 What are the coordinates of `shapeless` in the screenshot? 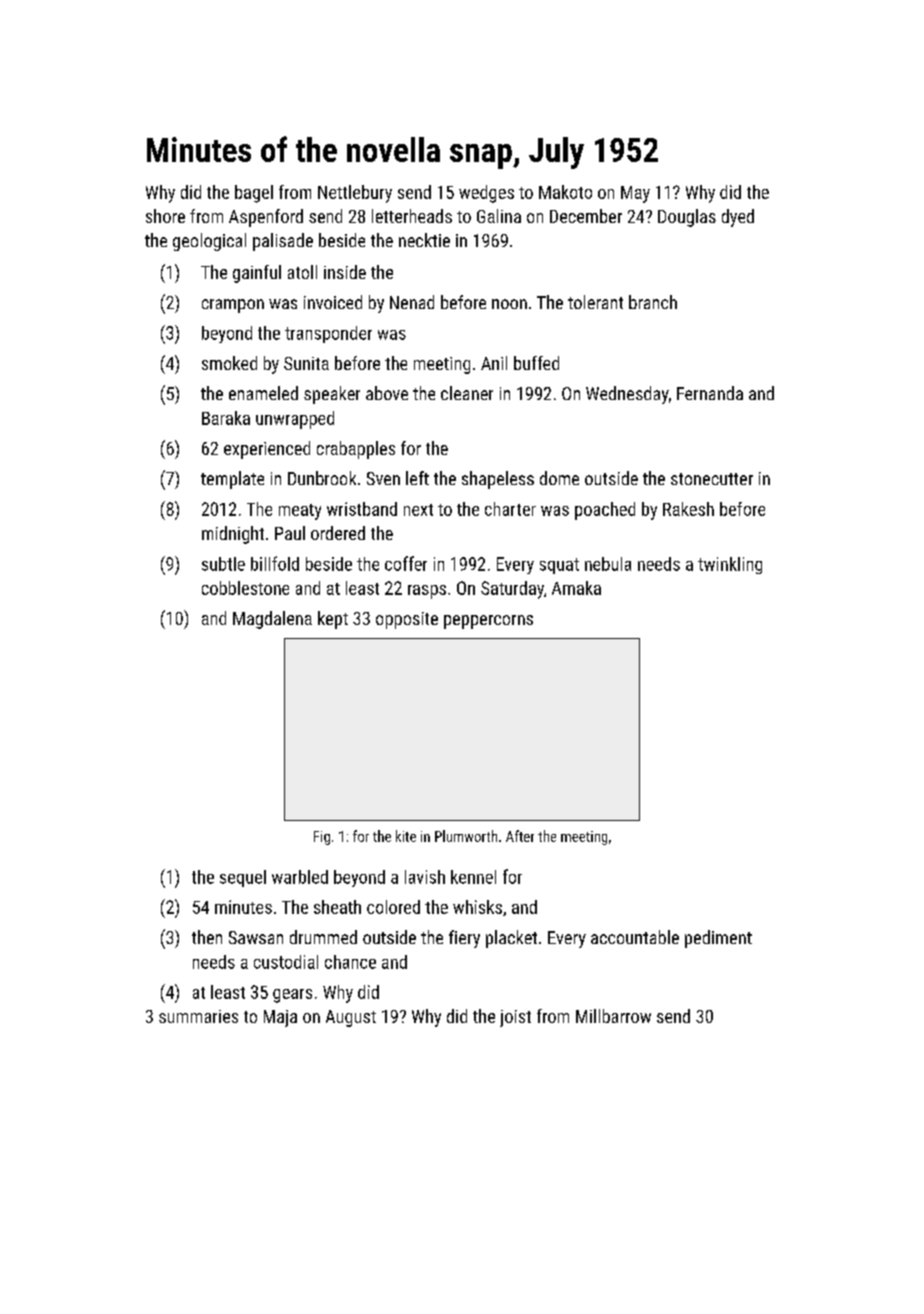 It's located at (498, 480).
